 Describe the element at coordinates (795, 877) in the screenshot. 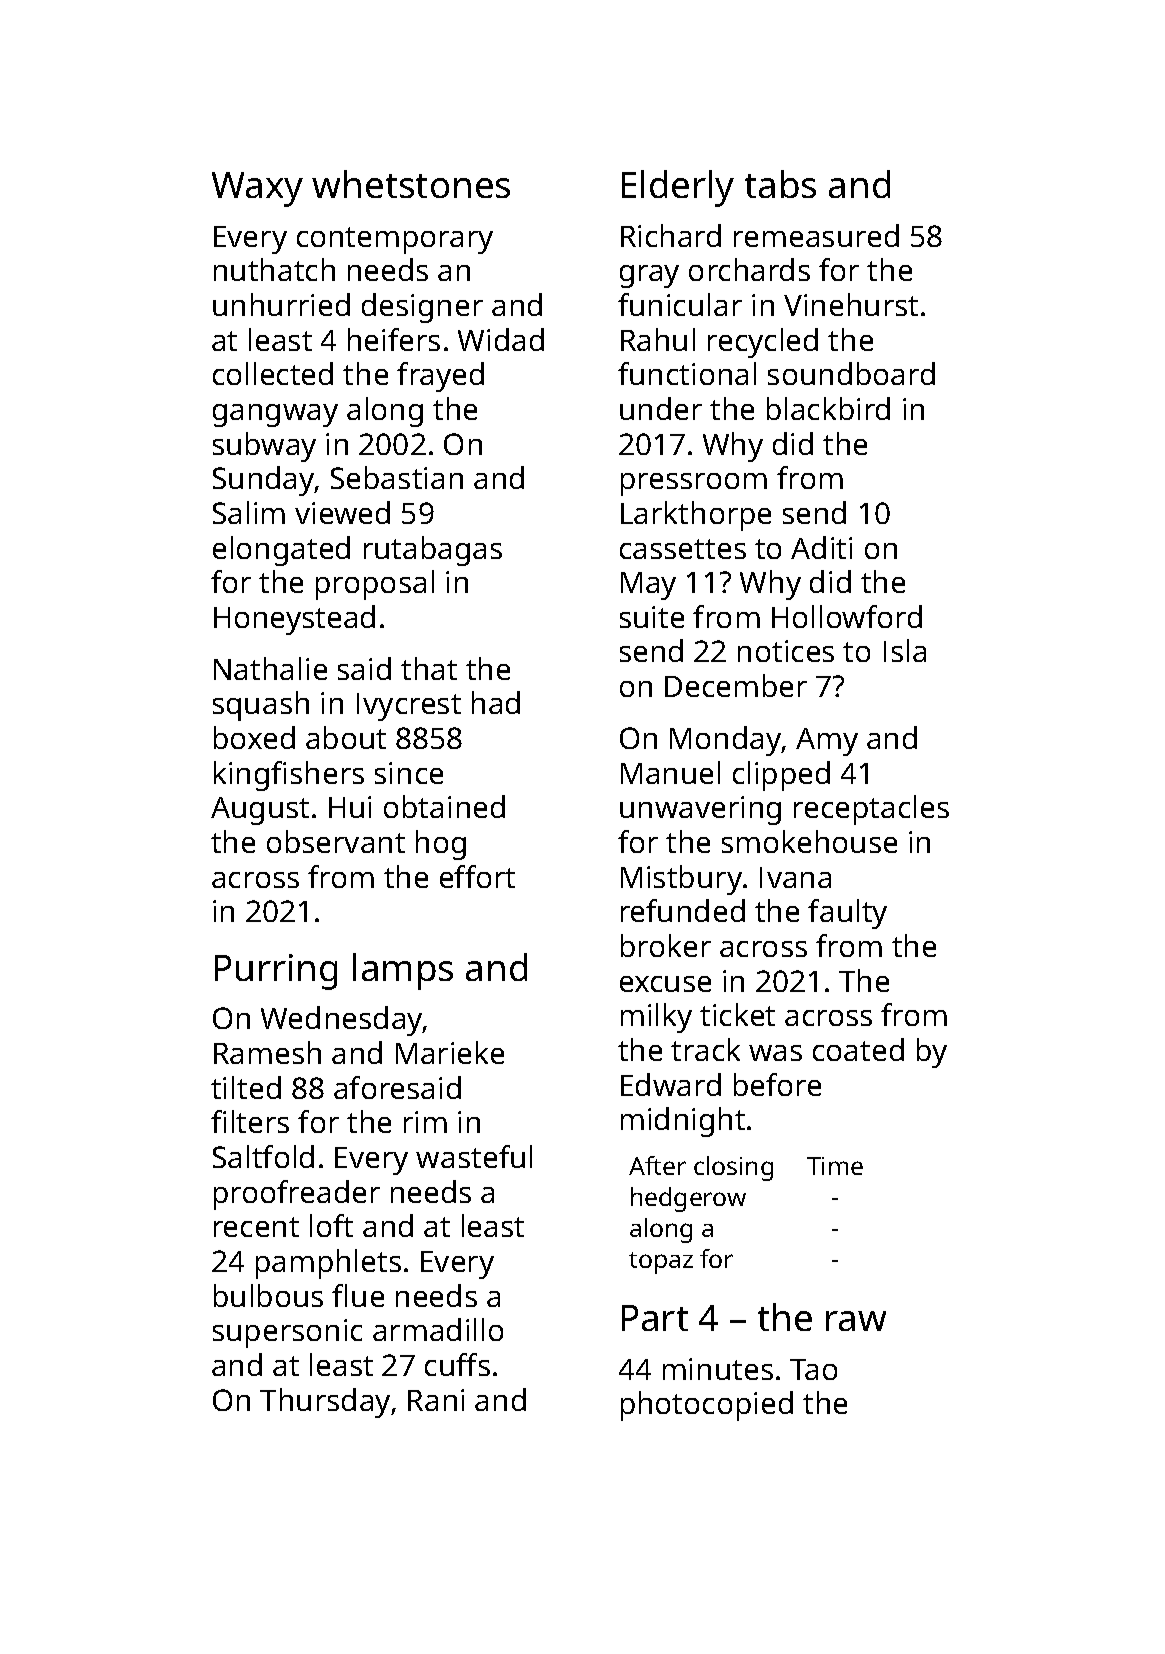

I see `Ivana` at that location.
